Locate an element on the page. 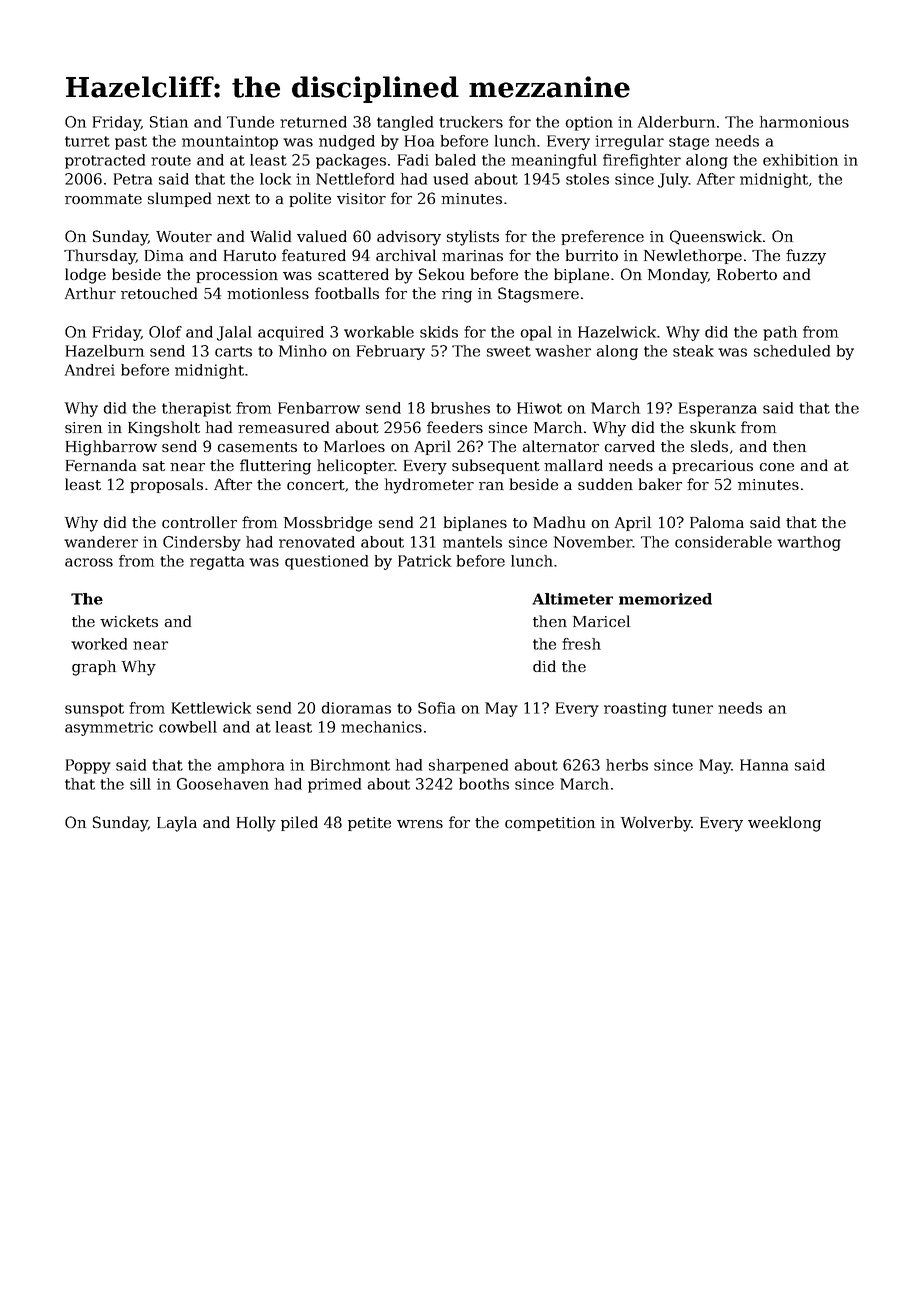 The height and width of the image is (1308, 924). proposals is located at coordinates (166, 485).
